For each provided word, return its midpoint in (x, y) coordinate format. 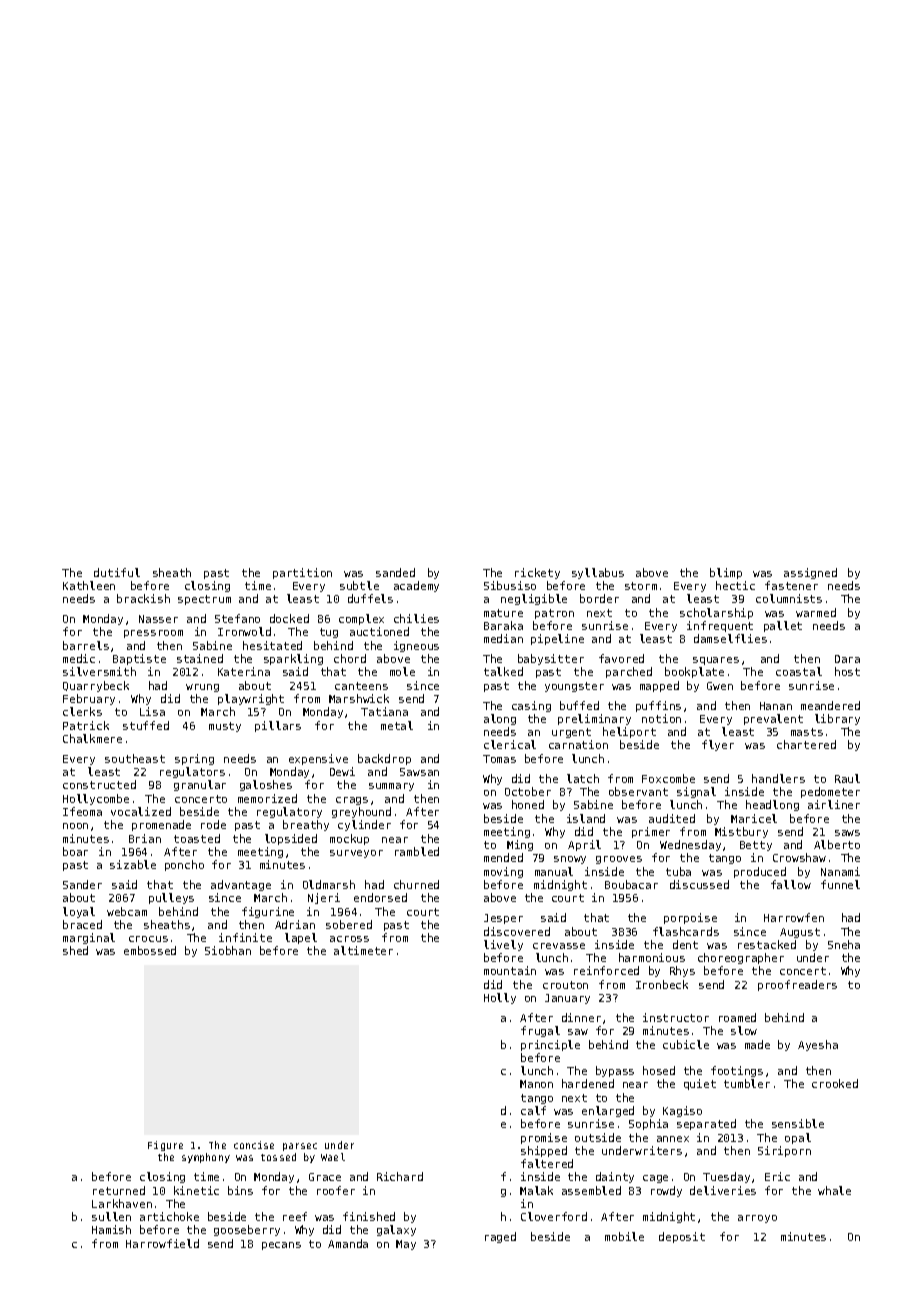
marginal (89, 938)
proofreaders (797, 985)
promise (544, 1138)
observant (638, 791)
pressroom (153, 634)
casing (531, 706)
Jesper (503, 919)
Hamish (111, 1229)
